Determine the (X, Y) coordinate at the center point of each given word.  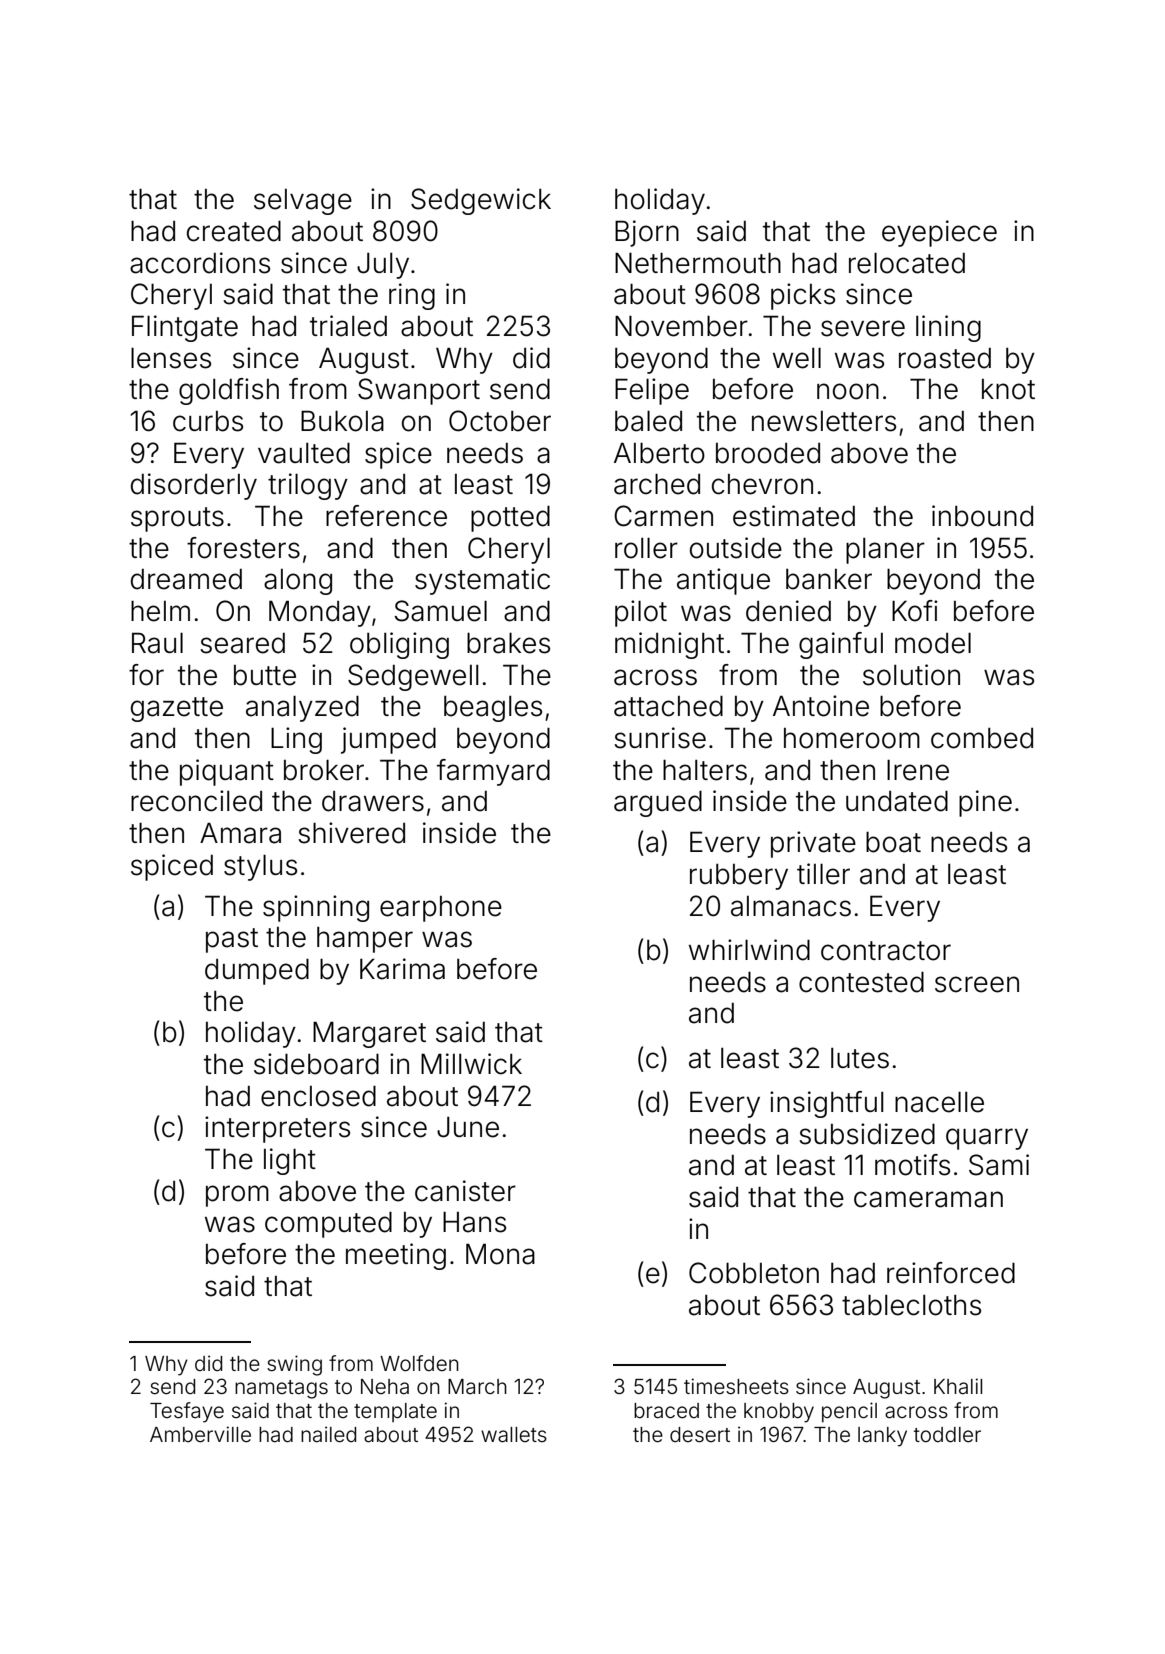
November (681, 326)
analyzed (302, 709)
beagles (493, 709)
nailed (328, 1434)
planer (885, 551)
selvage (303, 202)
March (477, 1386)
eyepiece (939, 233)
